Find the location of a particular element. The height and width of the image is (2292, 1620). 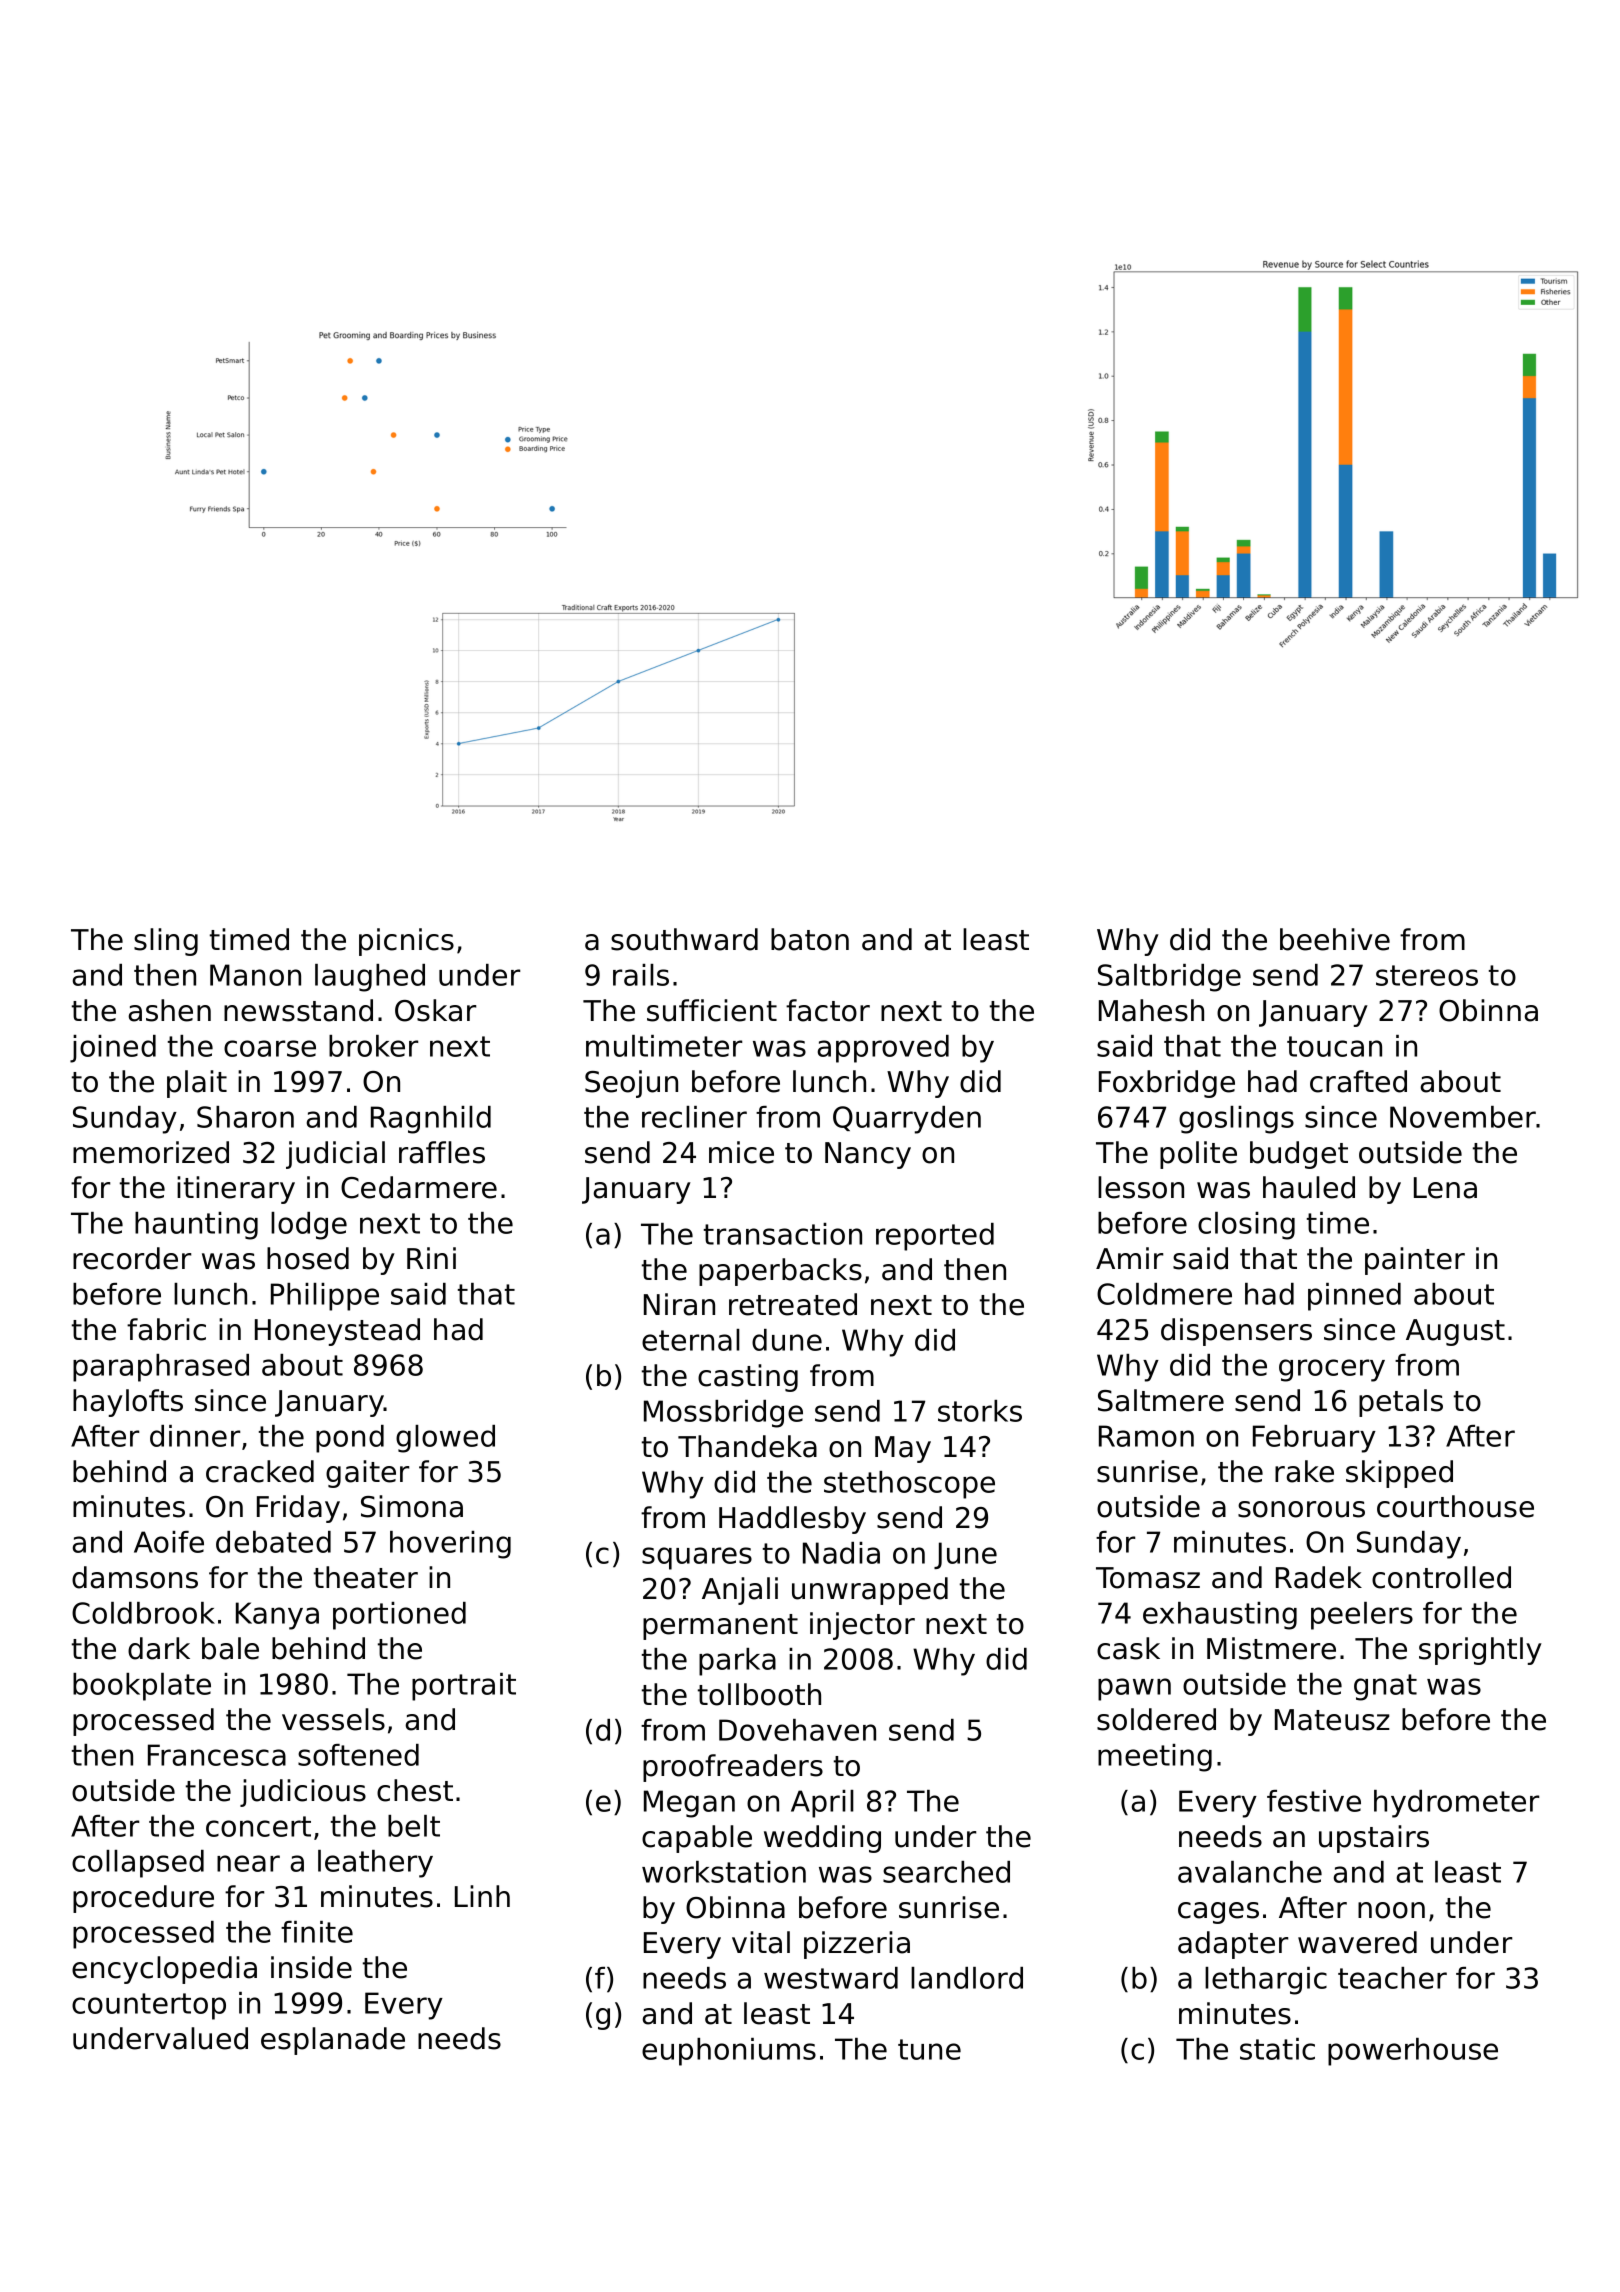

itinerary is located at coordinates (236, 1190).
